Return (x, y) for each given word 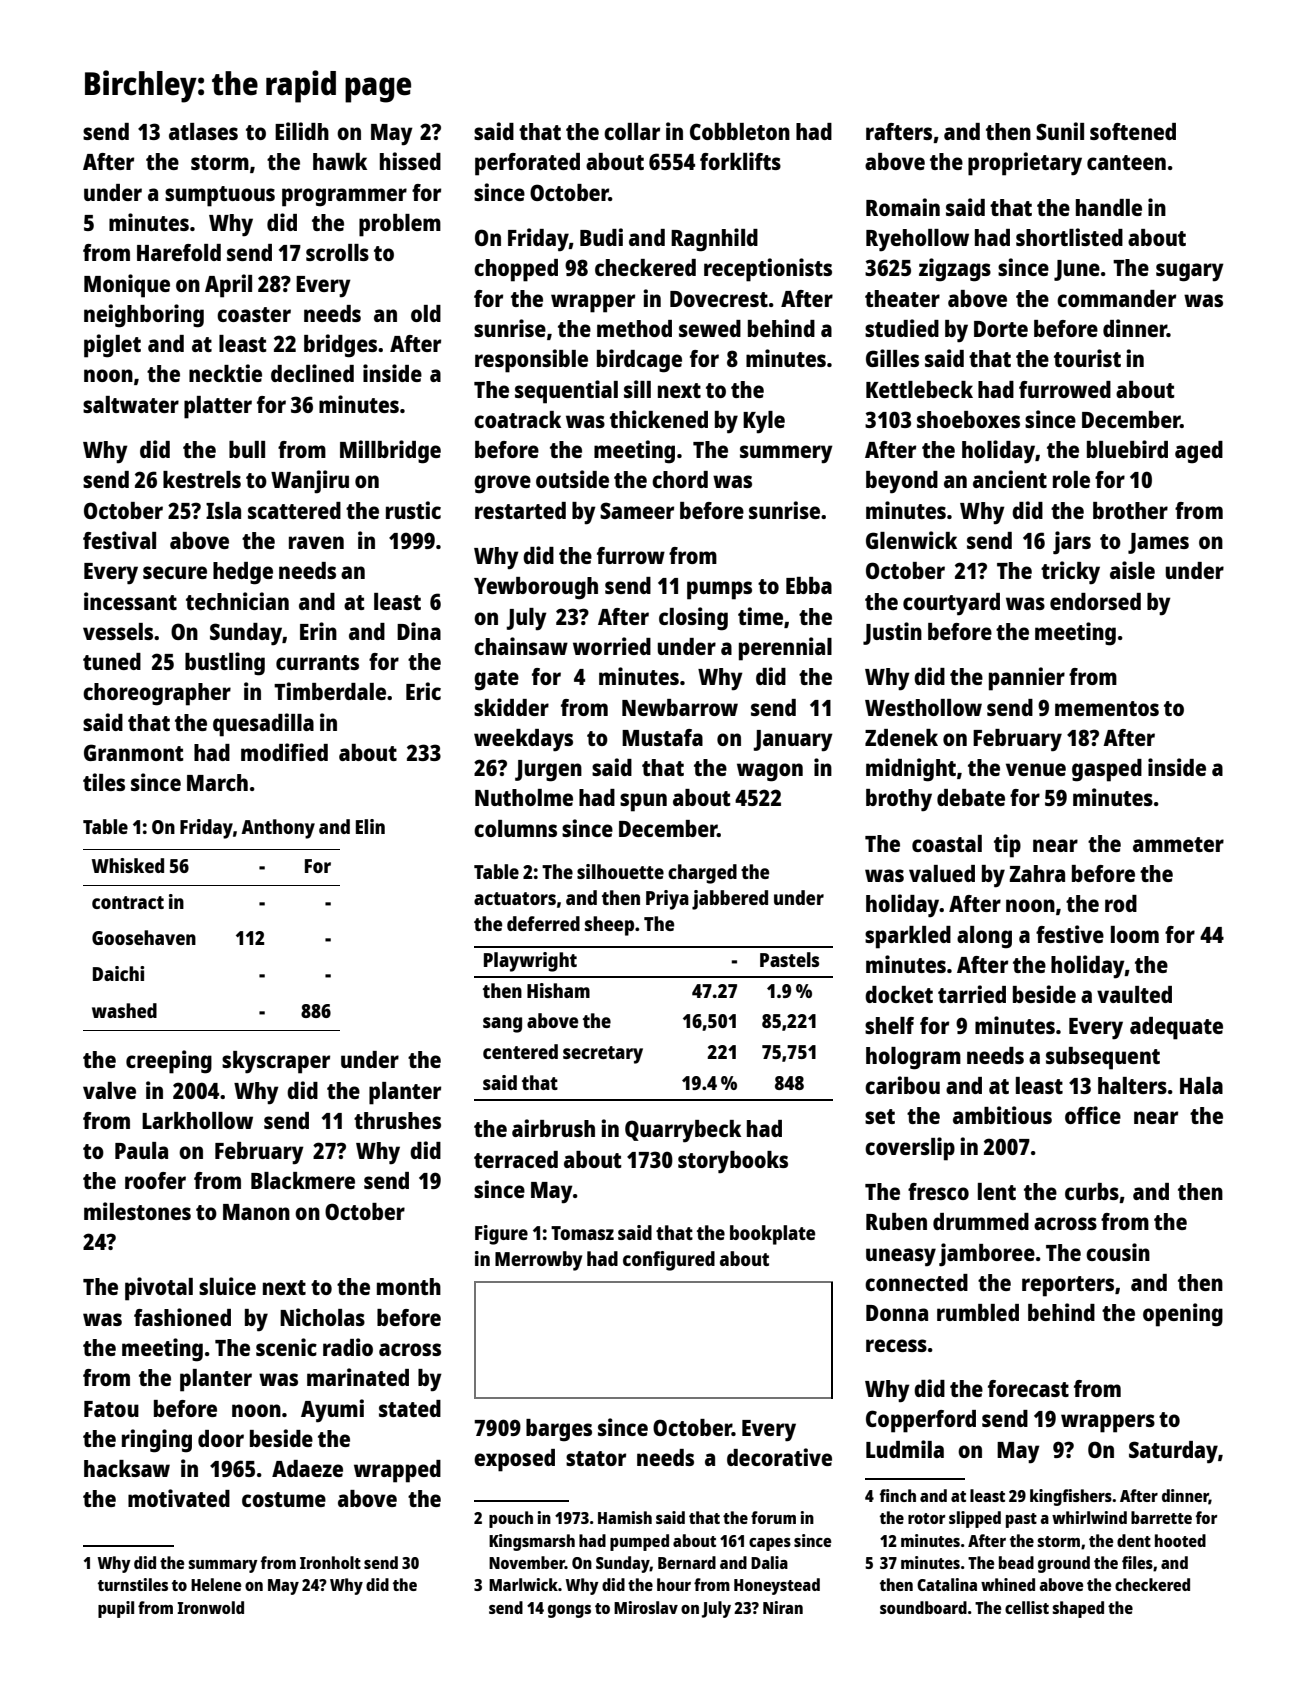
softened (1133, 131)
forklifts (740, 161)
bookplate (772, 1235)
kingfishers (1071, 1497)
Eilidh (302, 131)
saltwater (131, 404)
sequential (566, 392)
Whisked (128, 865)
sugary (1190, 272)
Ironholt (330, 1562)
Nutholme (524, 797)
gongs (569, 1611)
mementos (1107, 708)
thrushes (397, 1120)
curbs (1092, 1191)
